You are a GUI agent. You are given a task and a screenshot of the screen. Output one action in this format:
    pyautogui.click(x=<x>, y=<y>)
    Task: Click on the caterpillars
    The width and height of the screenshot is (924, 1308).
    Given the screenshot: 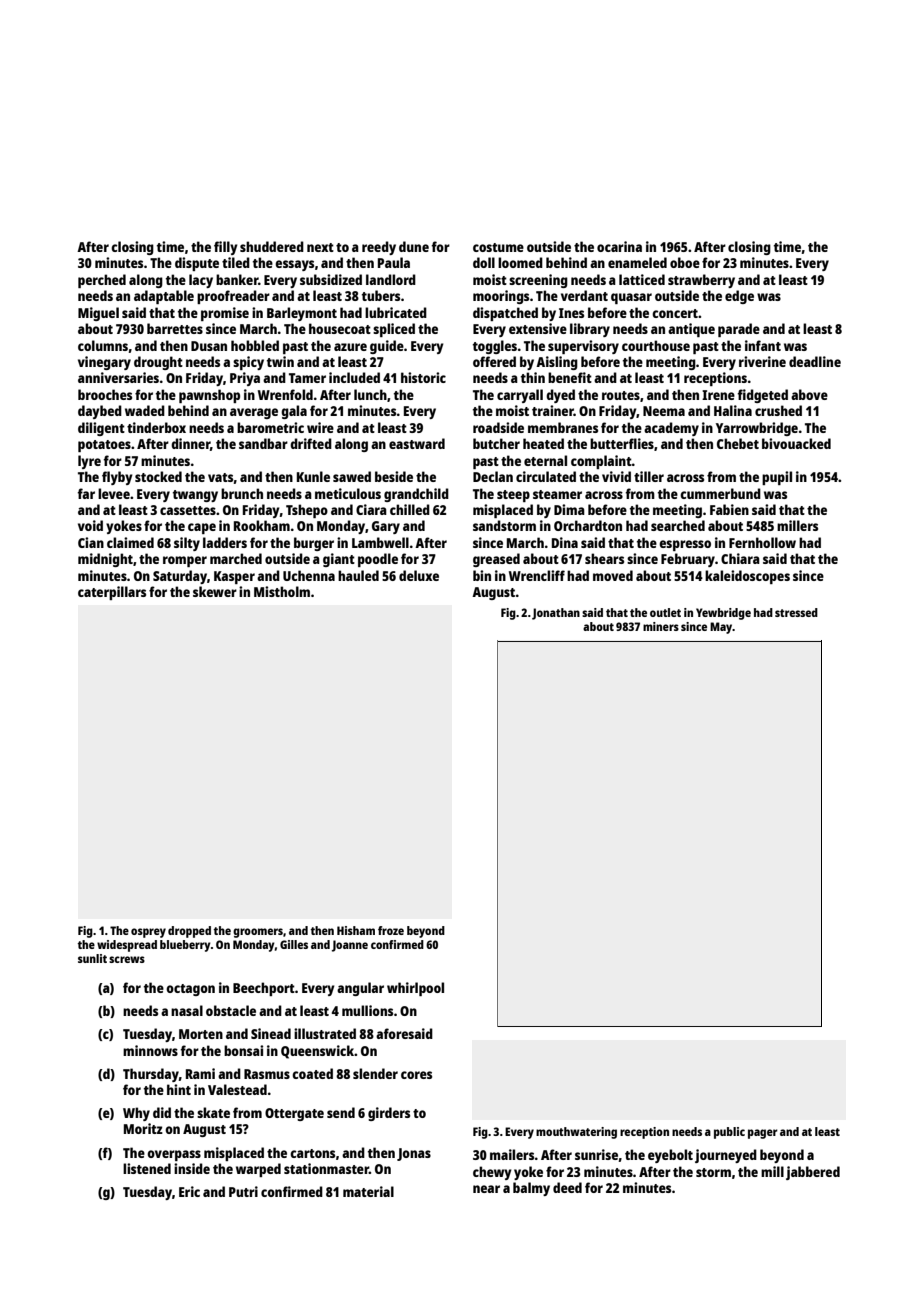 What is the action you would take?
    pyautogui.click(x=112, y=593)
